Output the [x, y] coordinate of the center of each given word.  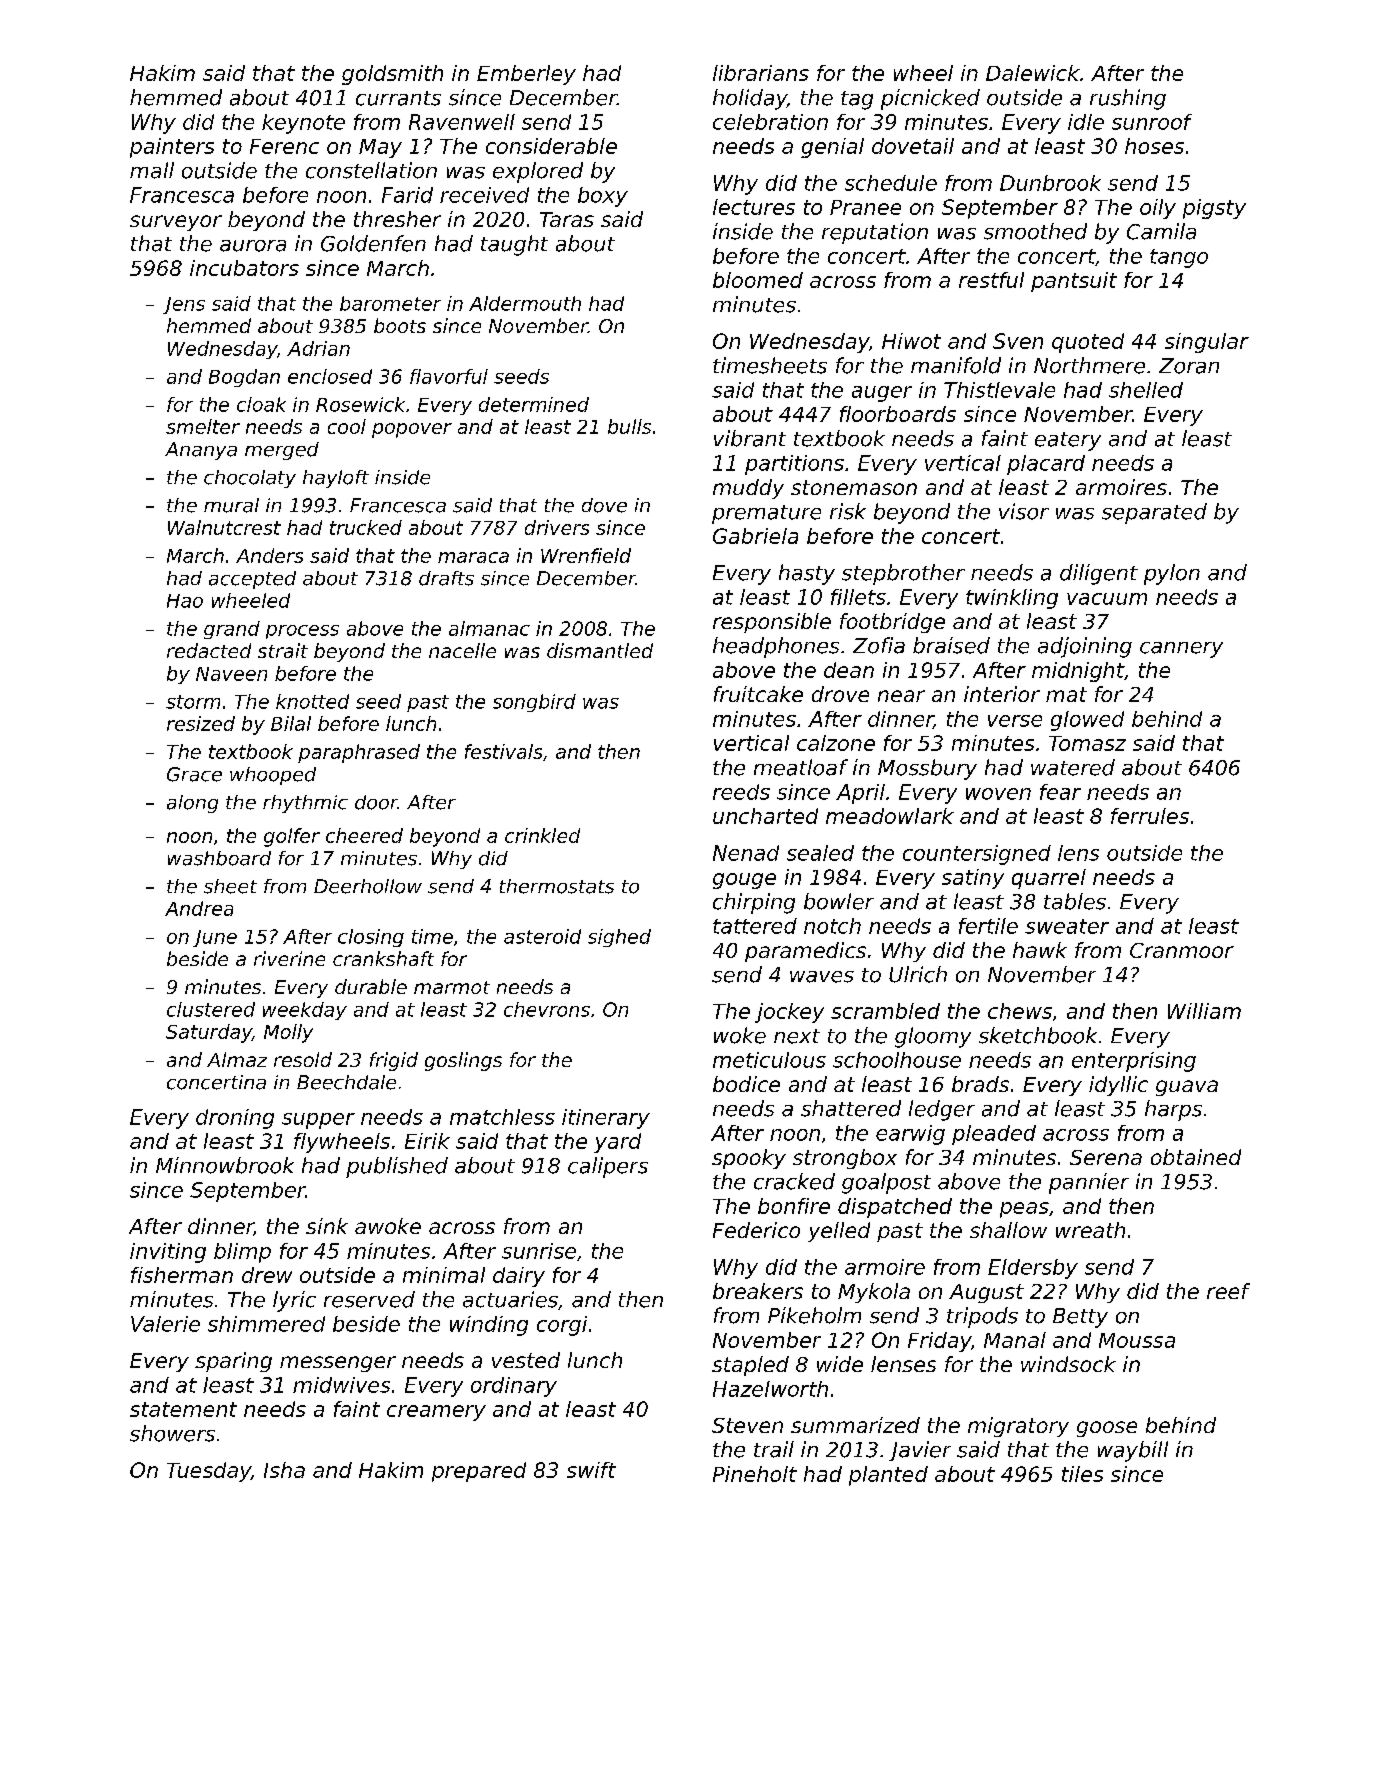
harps [1173, 1110]
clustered [211, 1009]
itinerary [606, 1119]
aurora [253, 246]
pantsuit [1074, 282]
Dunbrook [1050, 183]
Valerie [165, 1324]
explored [538, 172]
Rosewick [360, 404]
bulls [629, 426]
